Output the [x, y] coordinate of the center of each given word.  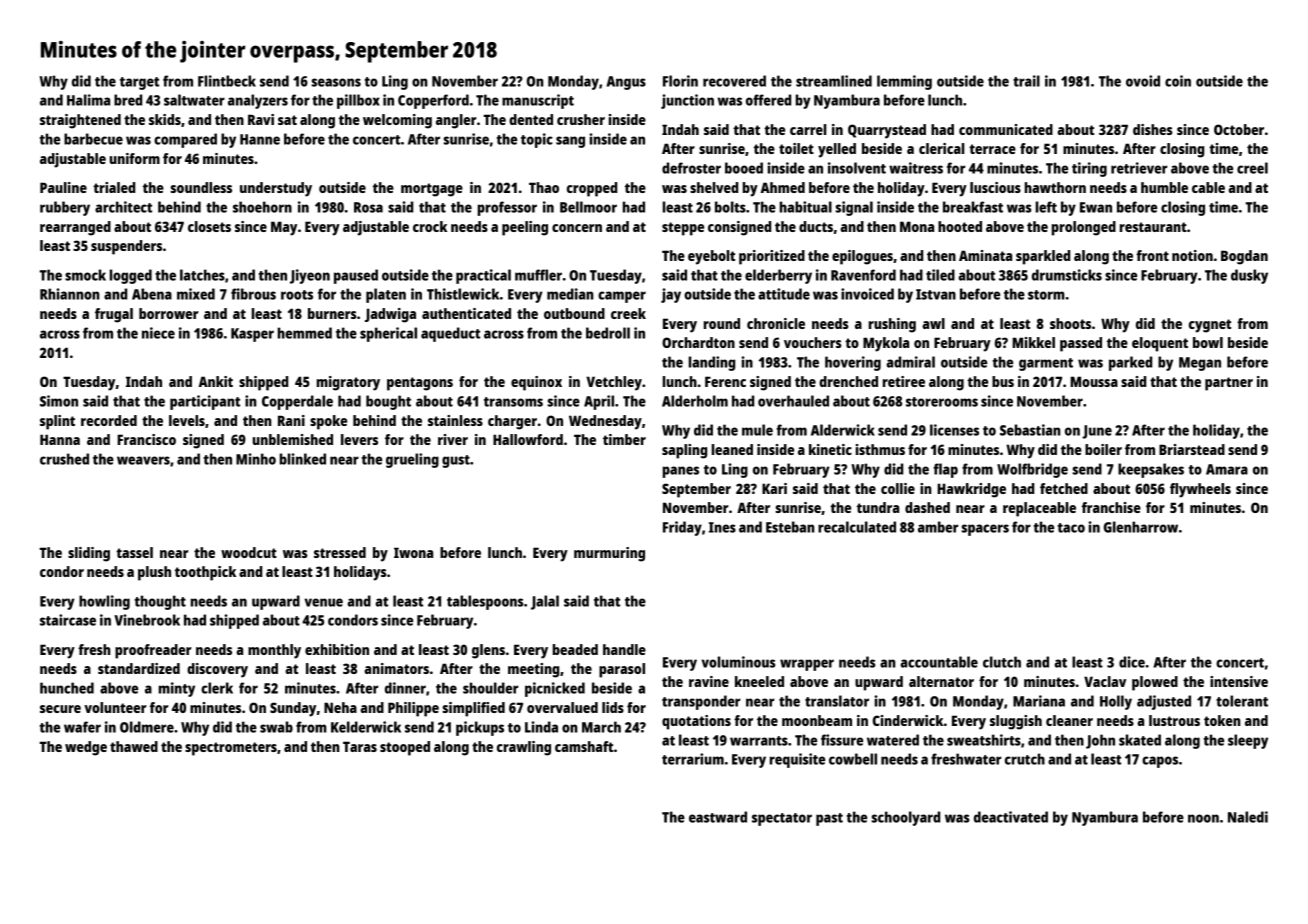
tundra [878, 507]
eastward [718, 817]
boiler [1103, 449]
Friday [682, 528]
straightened [80, 121]
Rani [291, 420]
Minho [256, 459]
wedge [86, 748]
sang [570, 142]
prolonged [1084, 228]
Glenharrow [1141, 527]
